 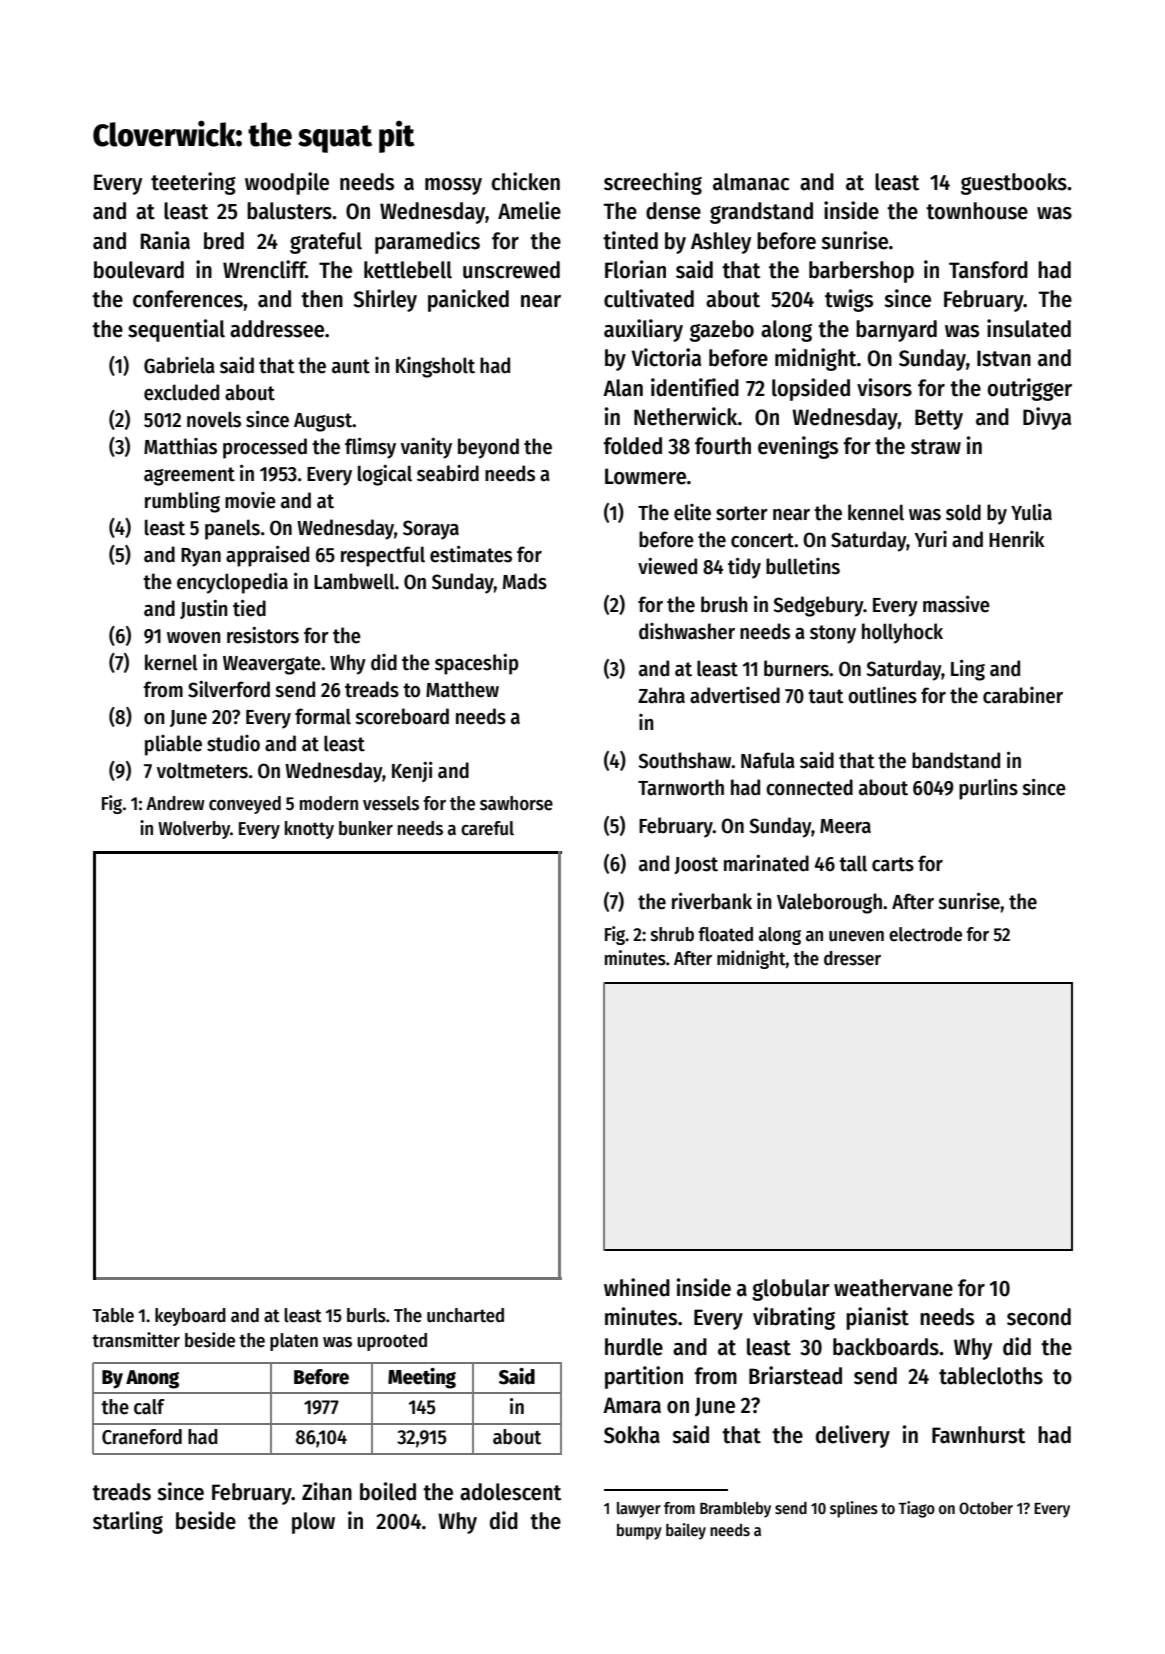 What do you see at coordinates (152, 1379) in the screenshot?
I see `Anong` at bounding box center [152, 1379].
